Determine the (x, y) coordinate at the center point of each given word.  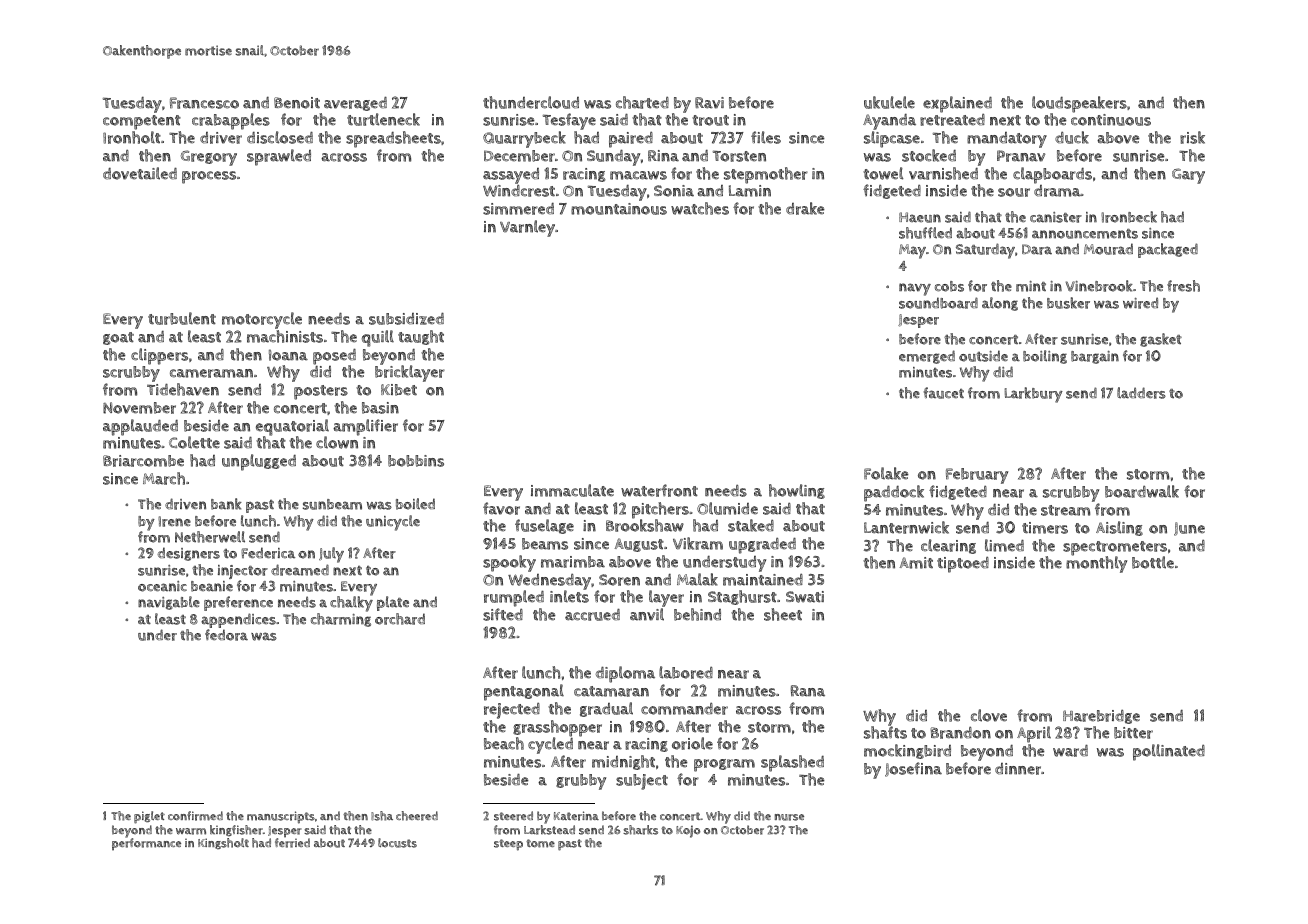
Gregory (209, 158)
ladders (1141, 393)
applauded (140, 427)
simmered (518, 209)
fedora (226, 635)
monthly (1096, 564)
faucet (944, 393)
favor (501, 508)
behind (697, 614)
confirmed (195, 816)
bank (226, 504)
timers (1045, 528)
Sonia (674, 191)
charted (642, 102)
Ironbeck (1129, 217)
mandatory (1007, 140)
